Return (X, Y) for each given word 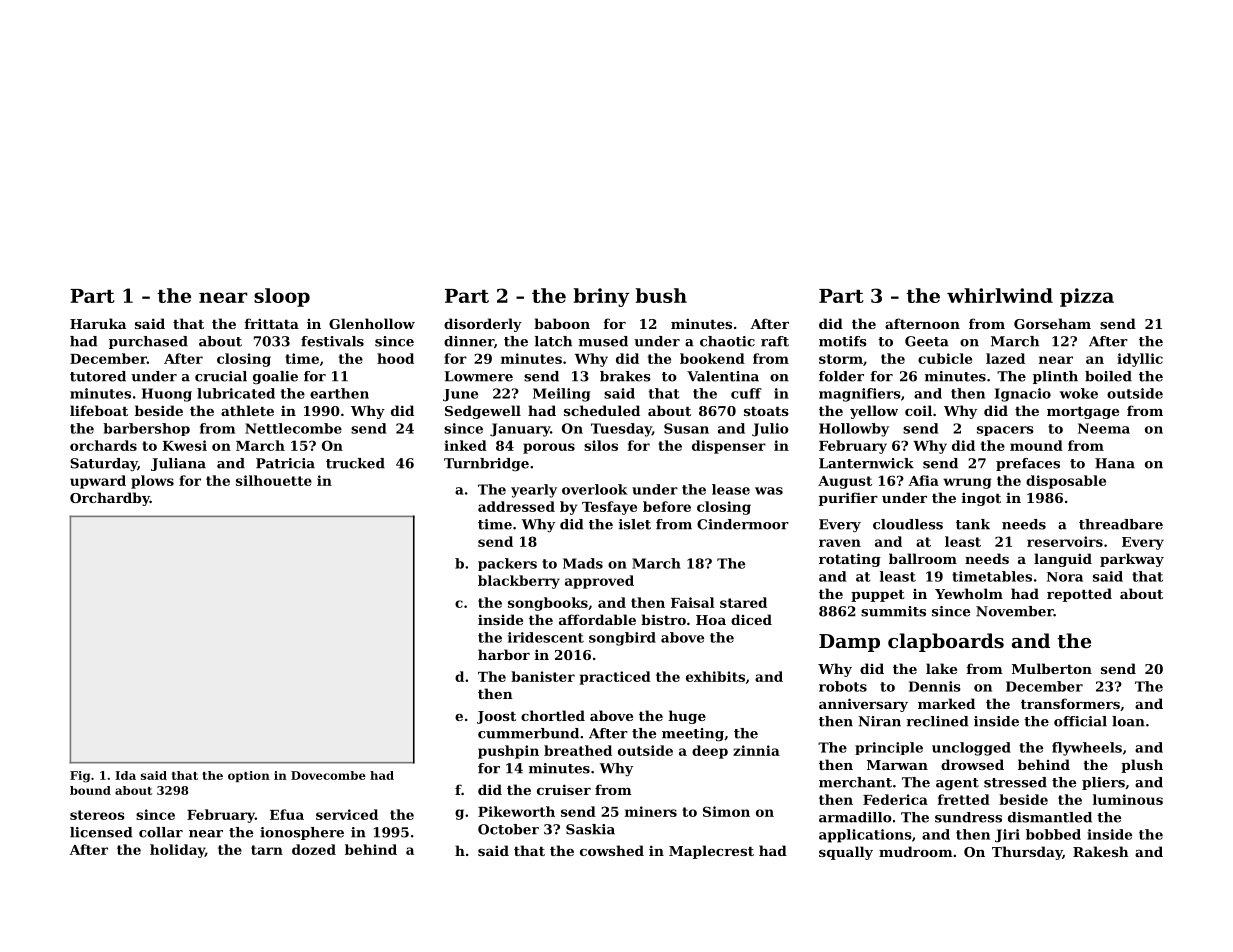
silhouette (274, 480)
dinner (469, 341)
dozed (314, 849)
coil (918, 410)
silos (601, 445)
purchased (148, 342)
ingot (981, 499)
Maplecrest (711, 852)
